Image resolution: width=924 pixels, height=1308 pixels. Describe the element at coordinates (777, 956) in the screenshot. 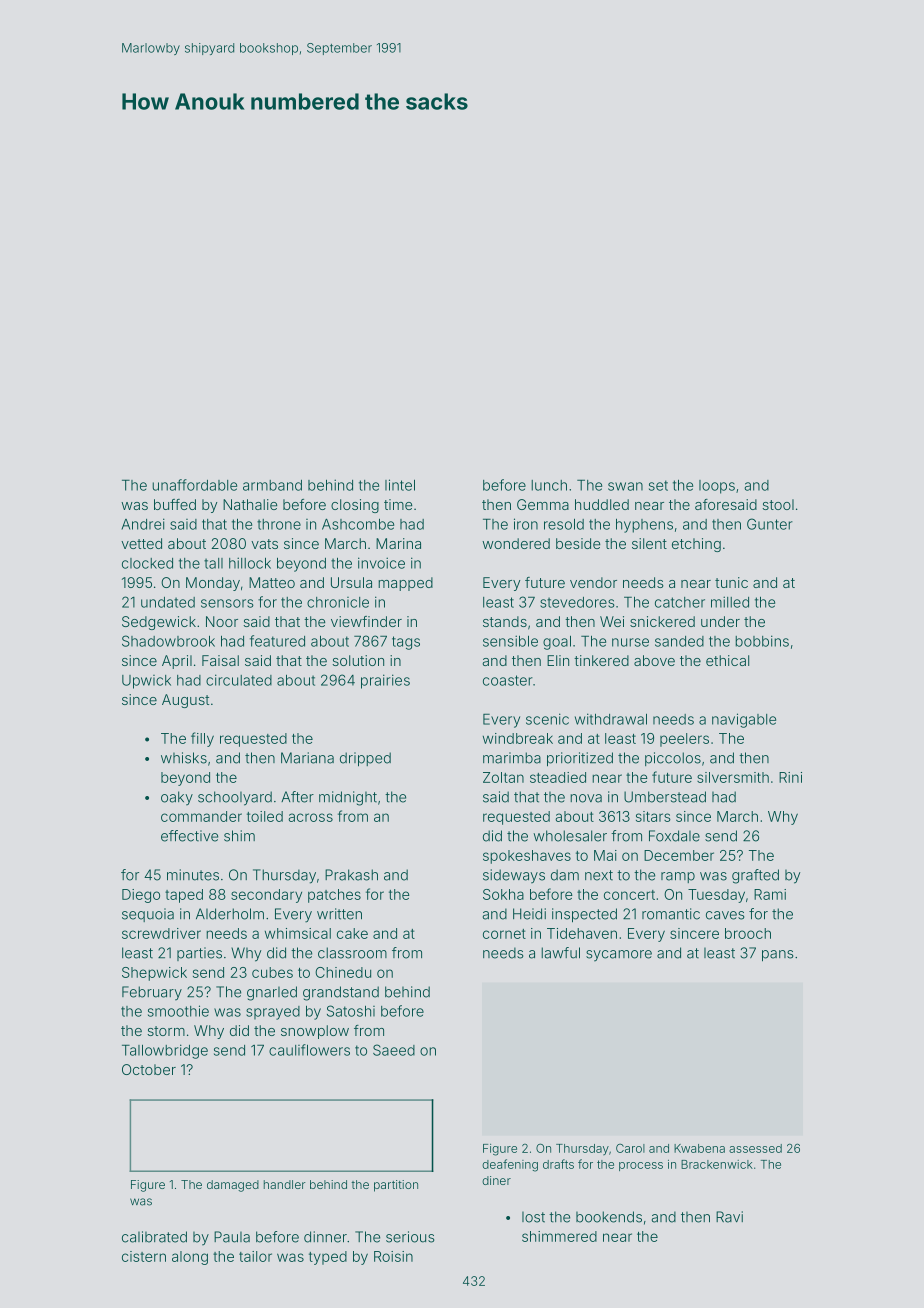

I see `pans` at that location.
